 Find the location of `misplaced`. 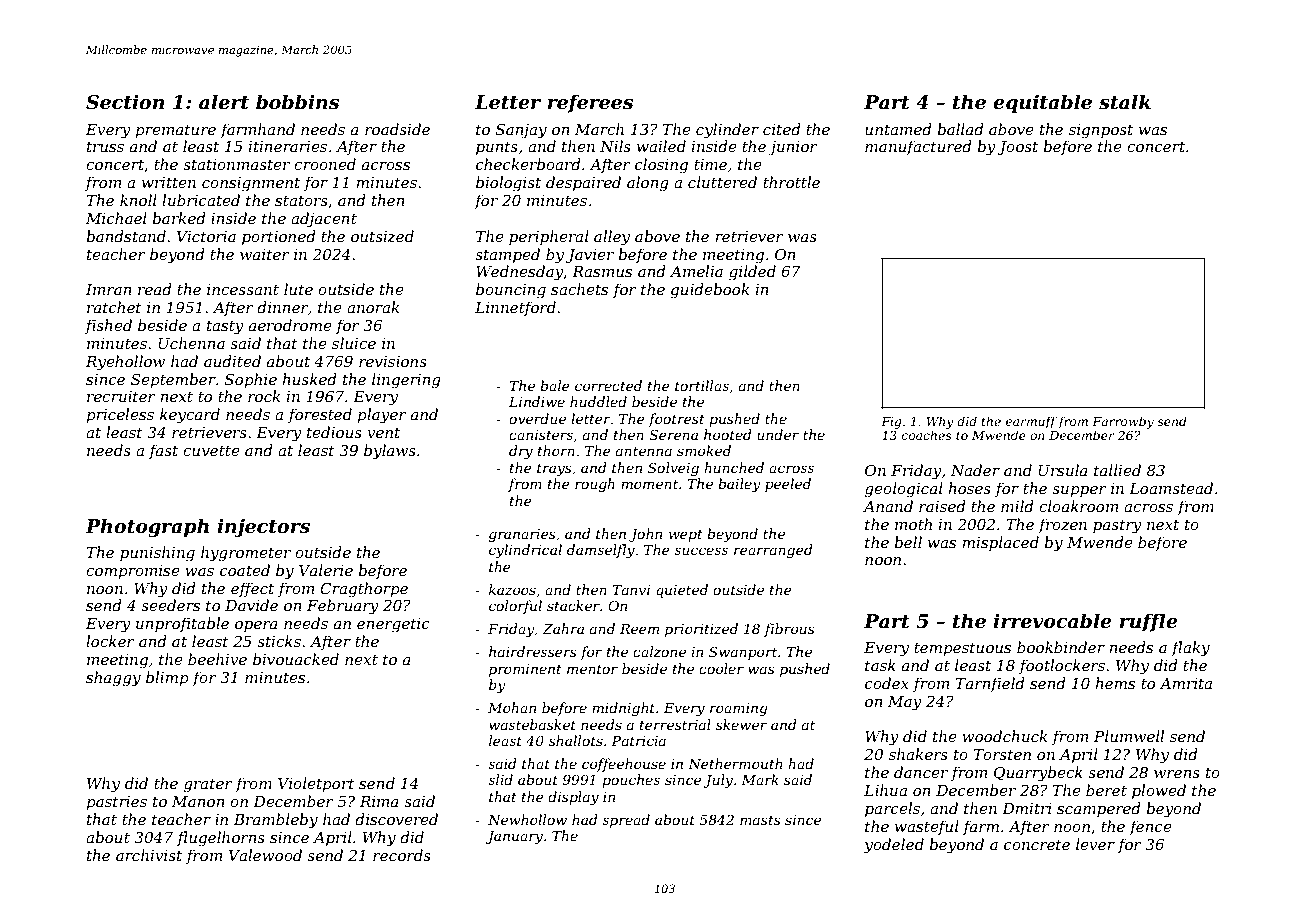

misplaced is located at coordinates (1000, 543).
